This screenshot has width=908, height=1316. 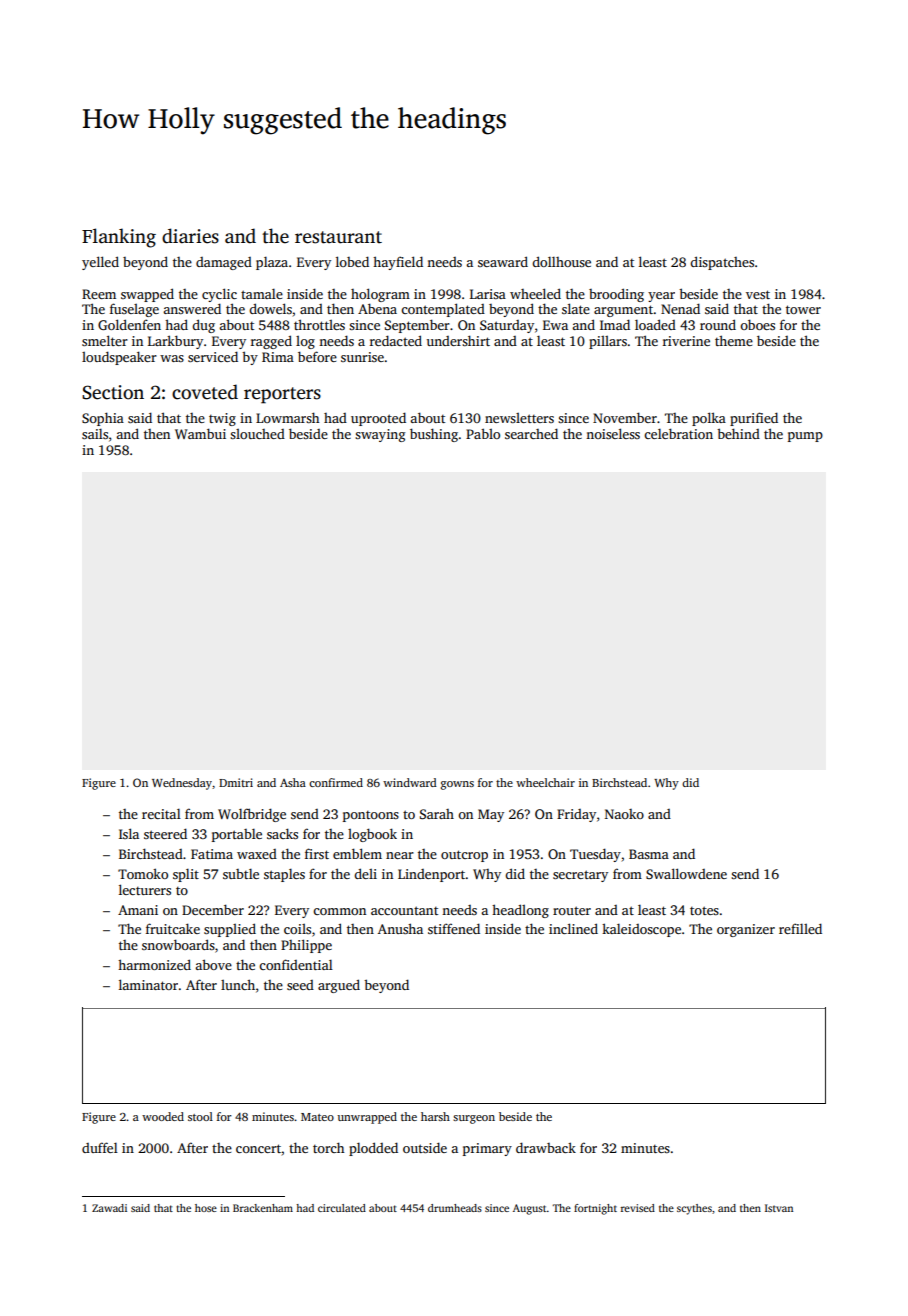 What do you see at coordinates (457, 785) in the screenshot?
I see `gowns` at bounding box center [457, 785].
